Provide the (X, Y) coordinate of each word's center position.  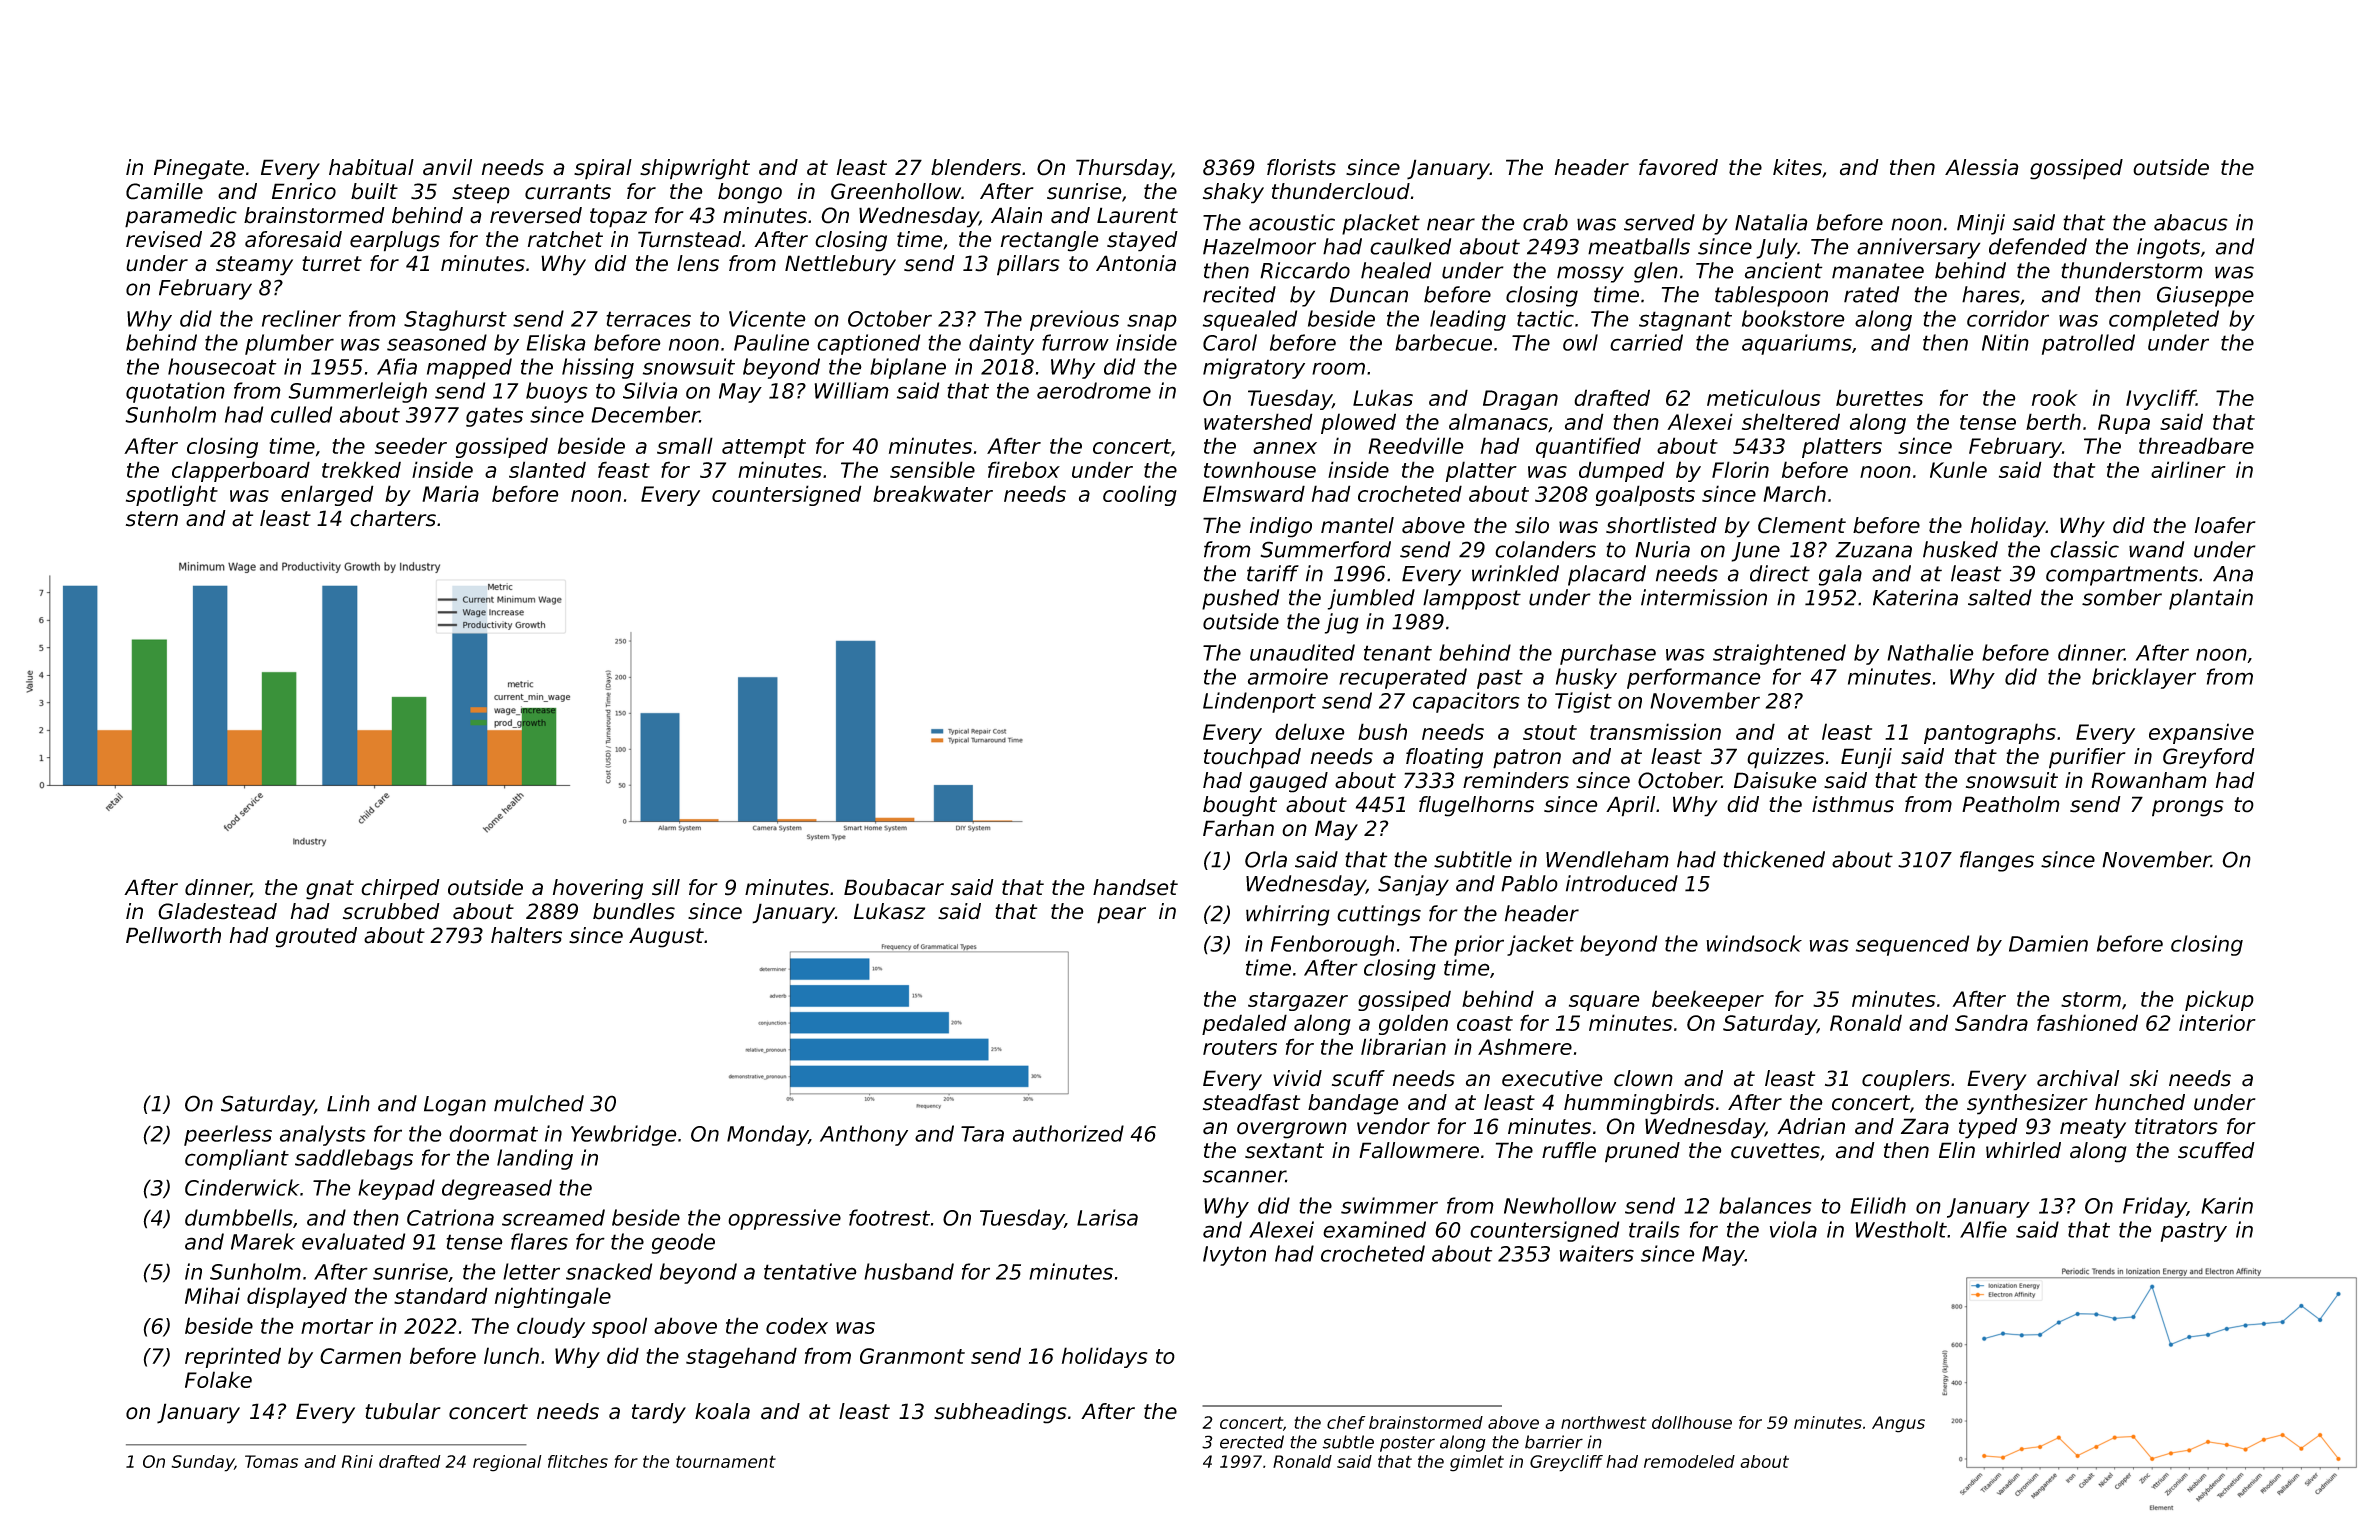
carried (1646, 342)
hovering (598, 889)
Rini (357, 1461)
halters (526, 935)
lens (698, 263)
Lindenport (1259, 702)
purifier (2087, 758)
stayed (1142, 241)
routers (1240, 1047)
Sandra (1991, 1022)
